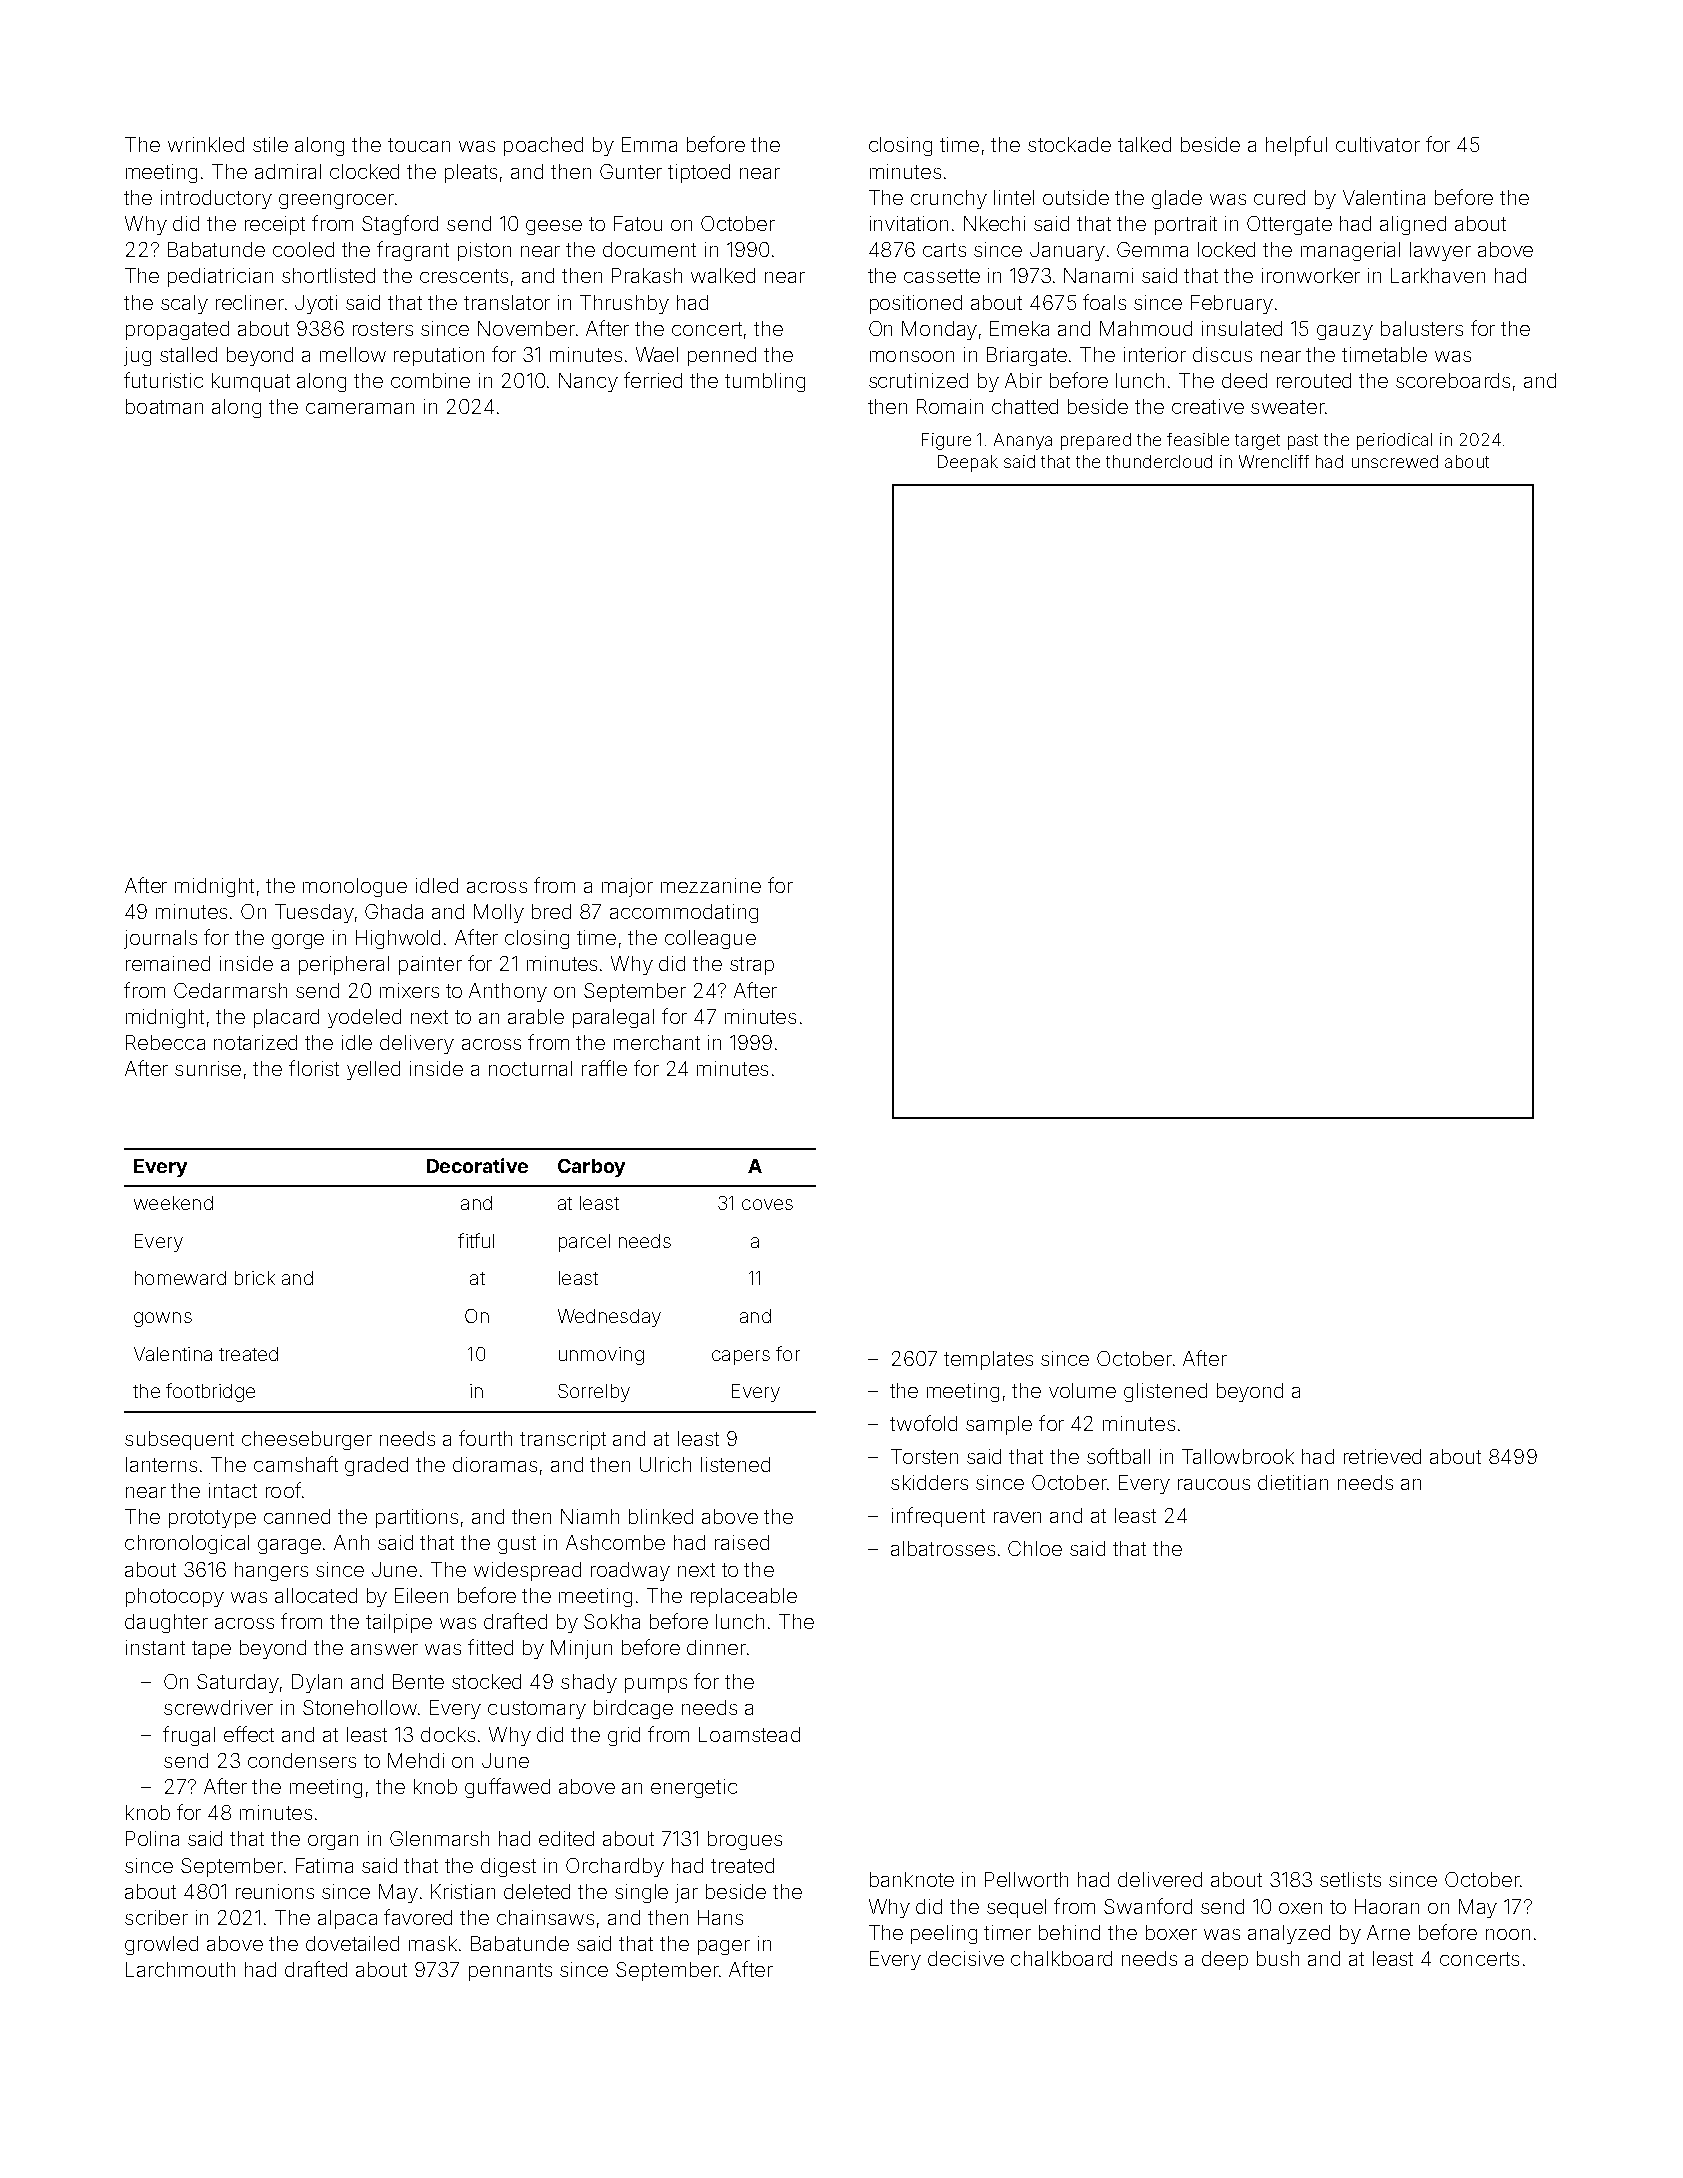 This screenshot has width=1683, height=2178. I want to click on chronological, so click(187, 1544).
